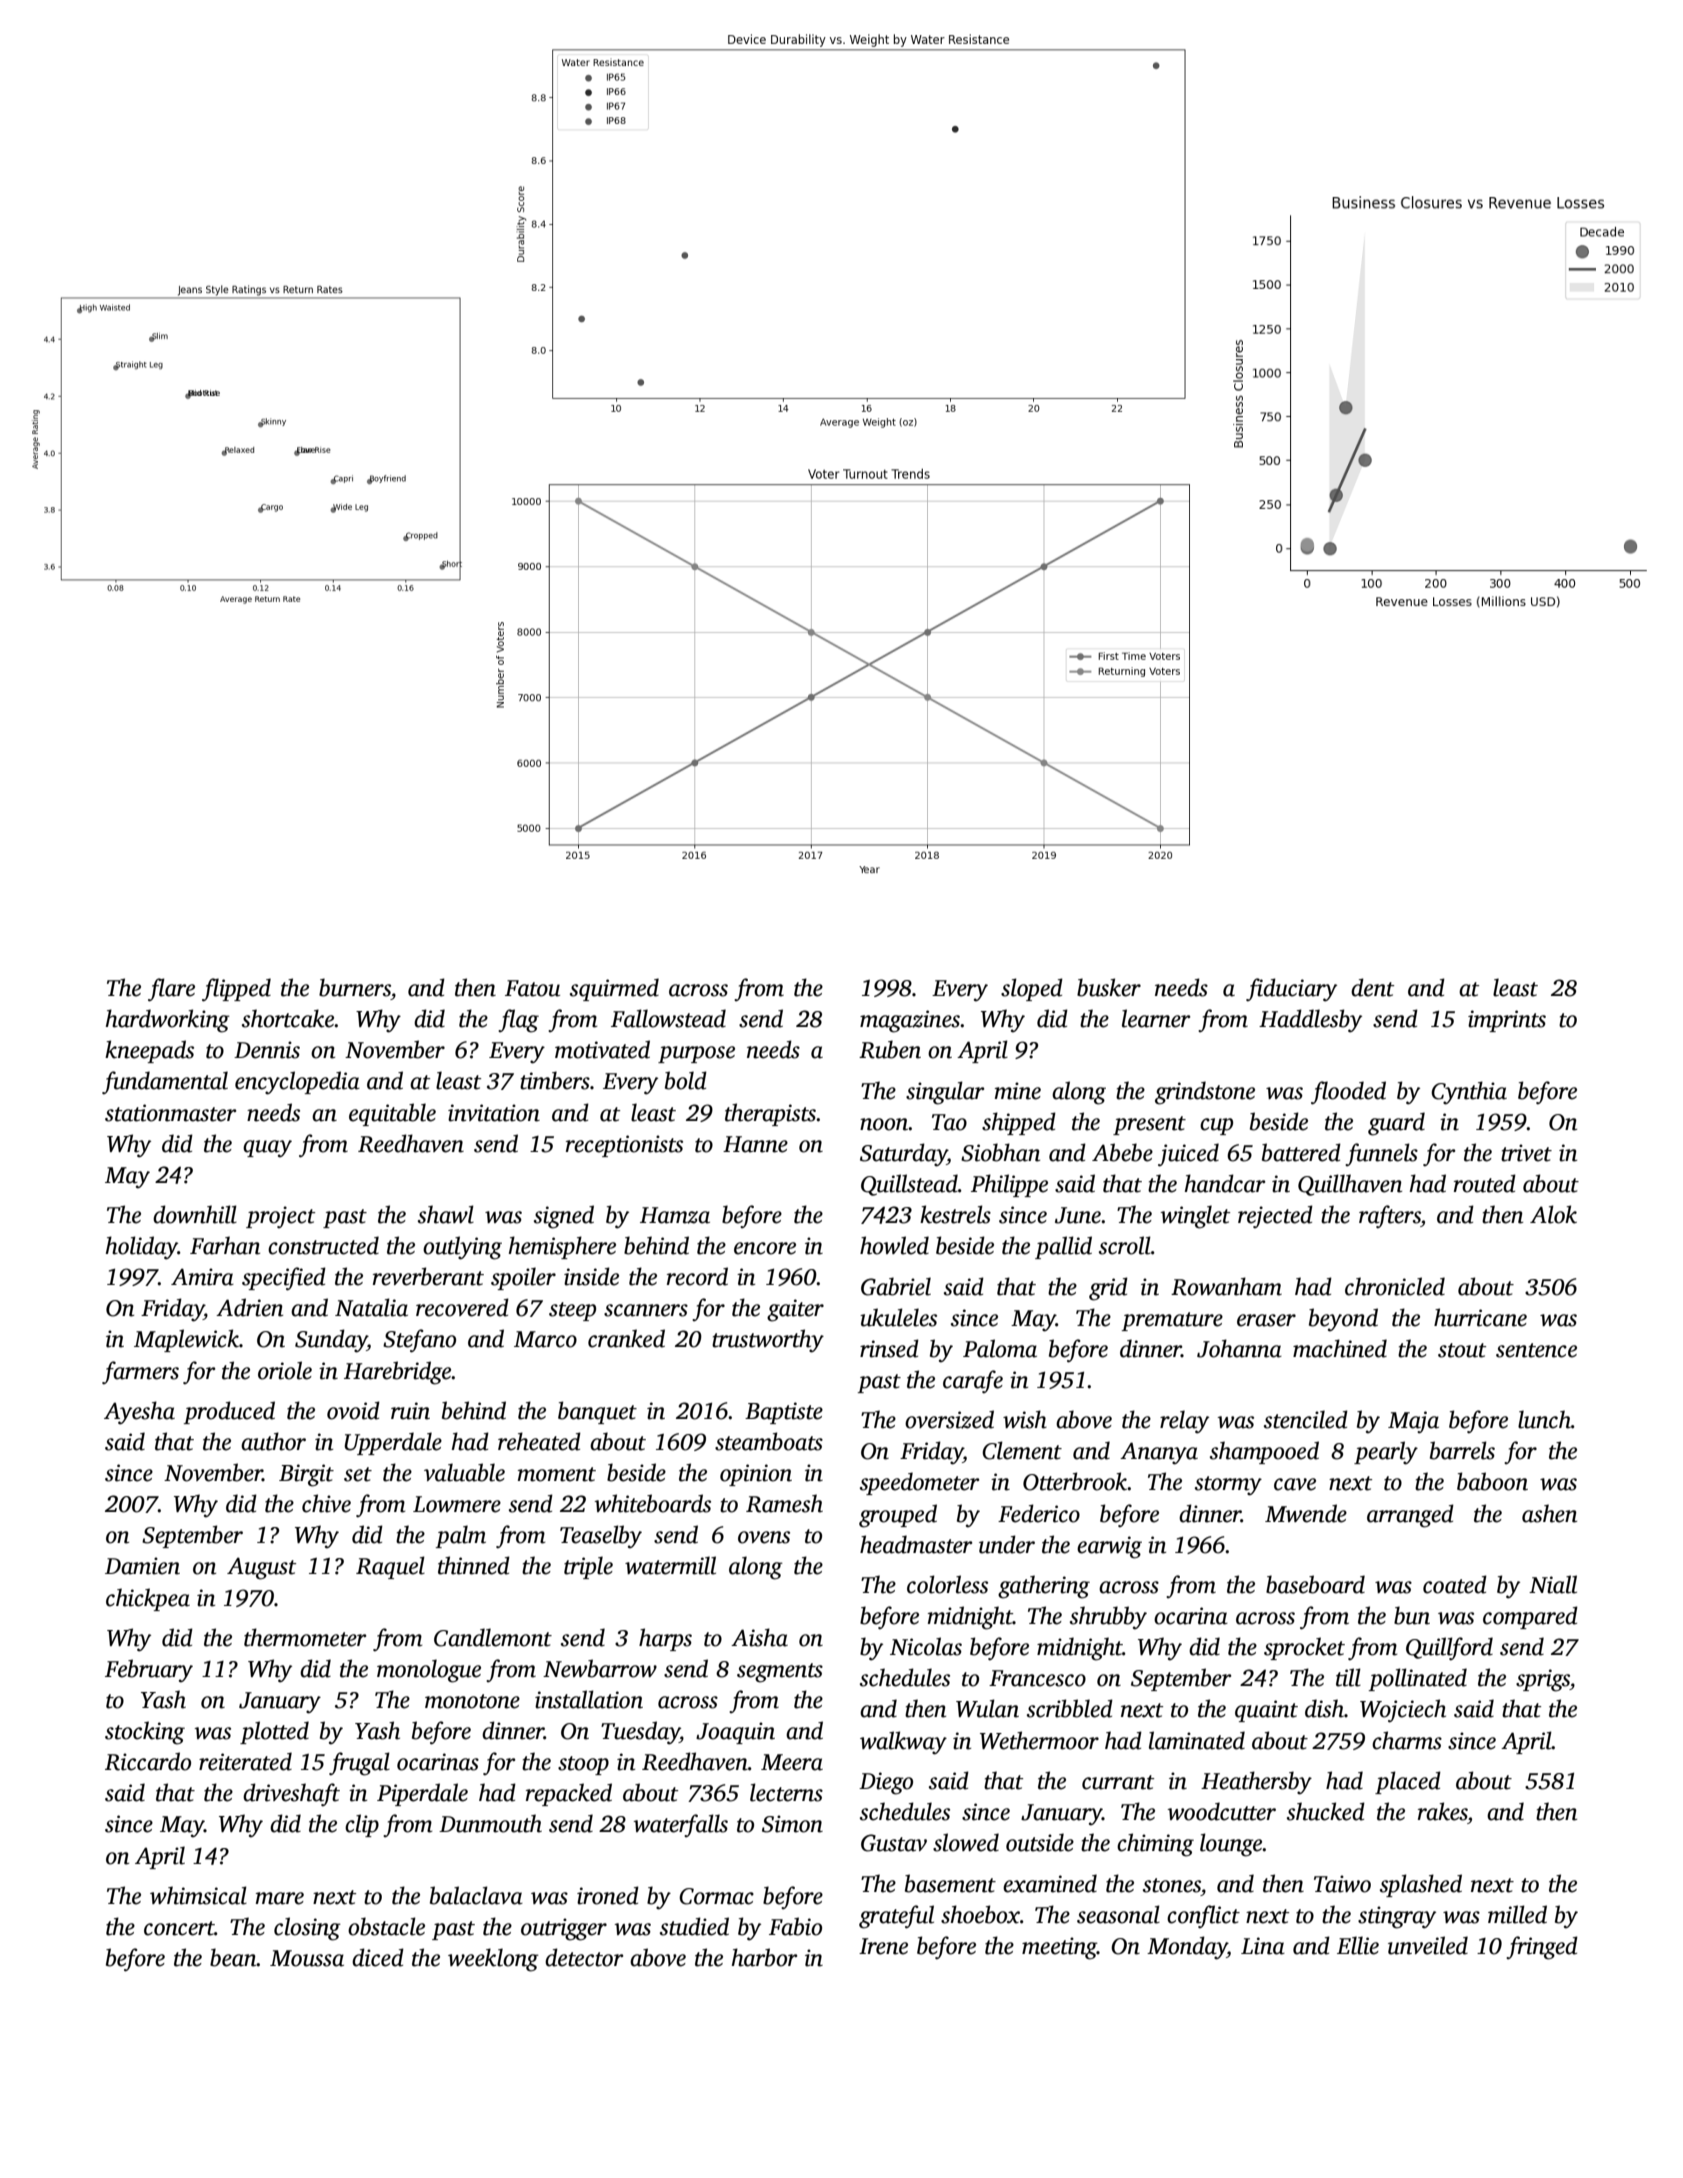  What do you see at coordinates (236, 990) in the screenshot?
I see `flipped` at bounding box center [236, 990].
